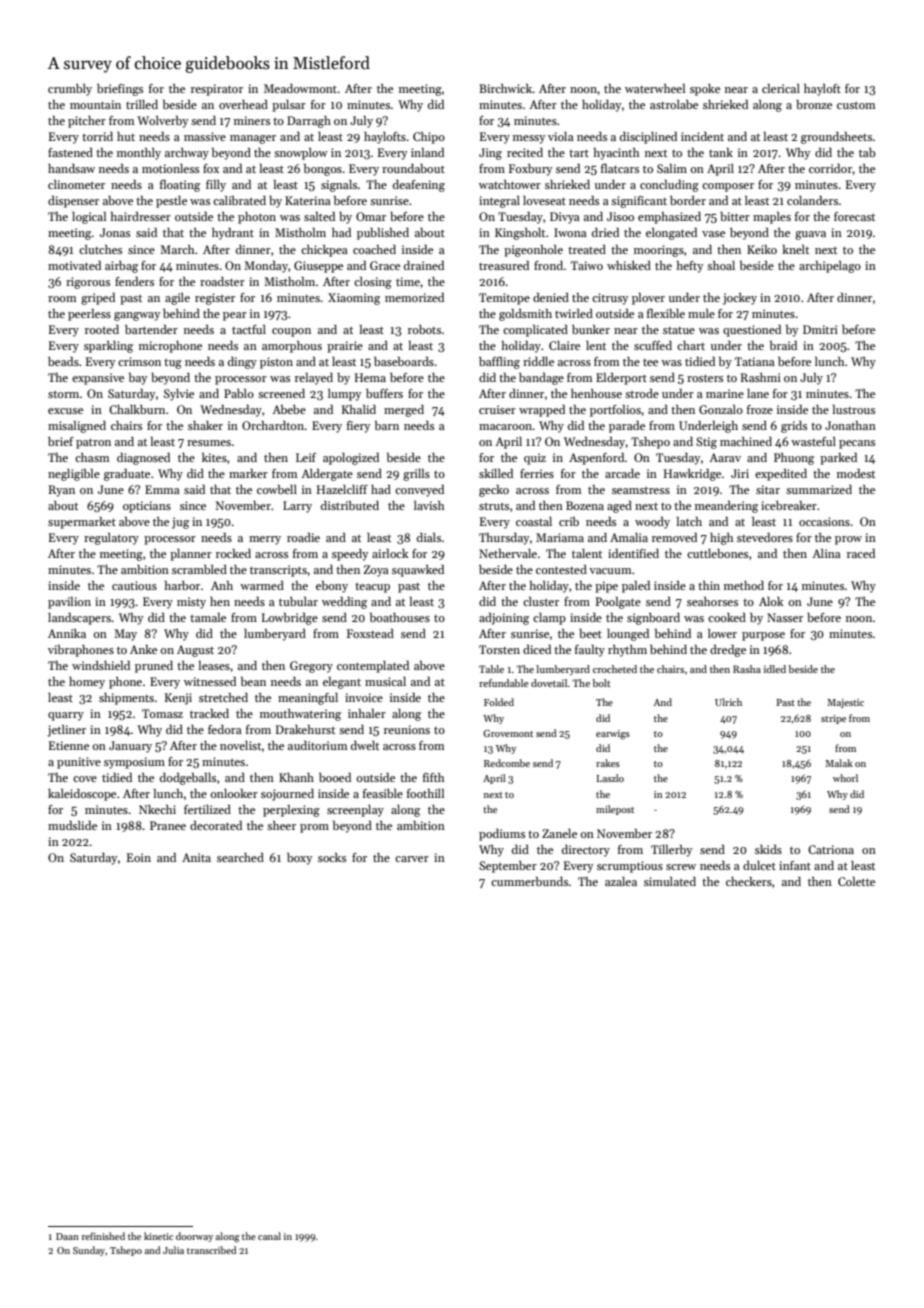 The image size is (924, 1308). I want to click on spoke, so click(705, 90).
